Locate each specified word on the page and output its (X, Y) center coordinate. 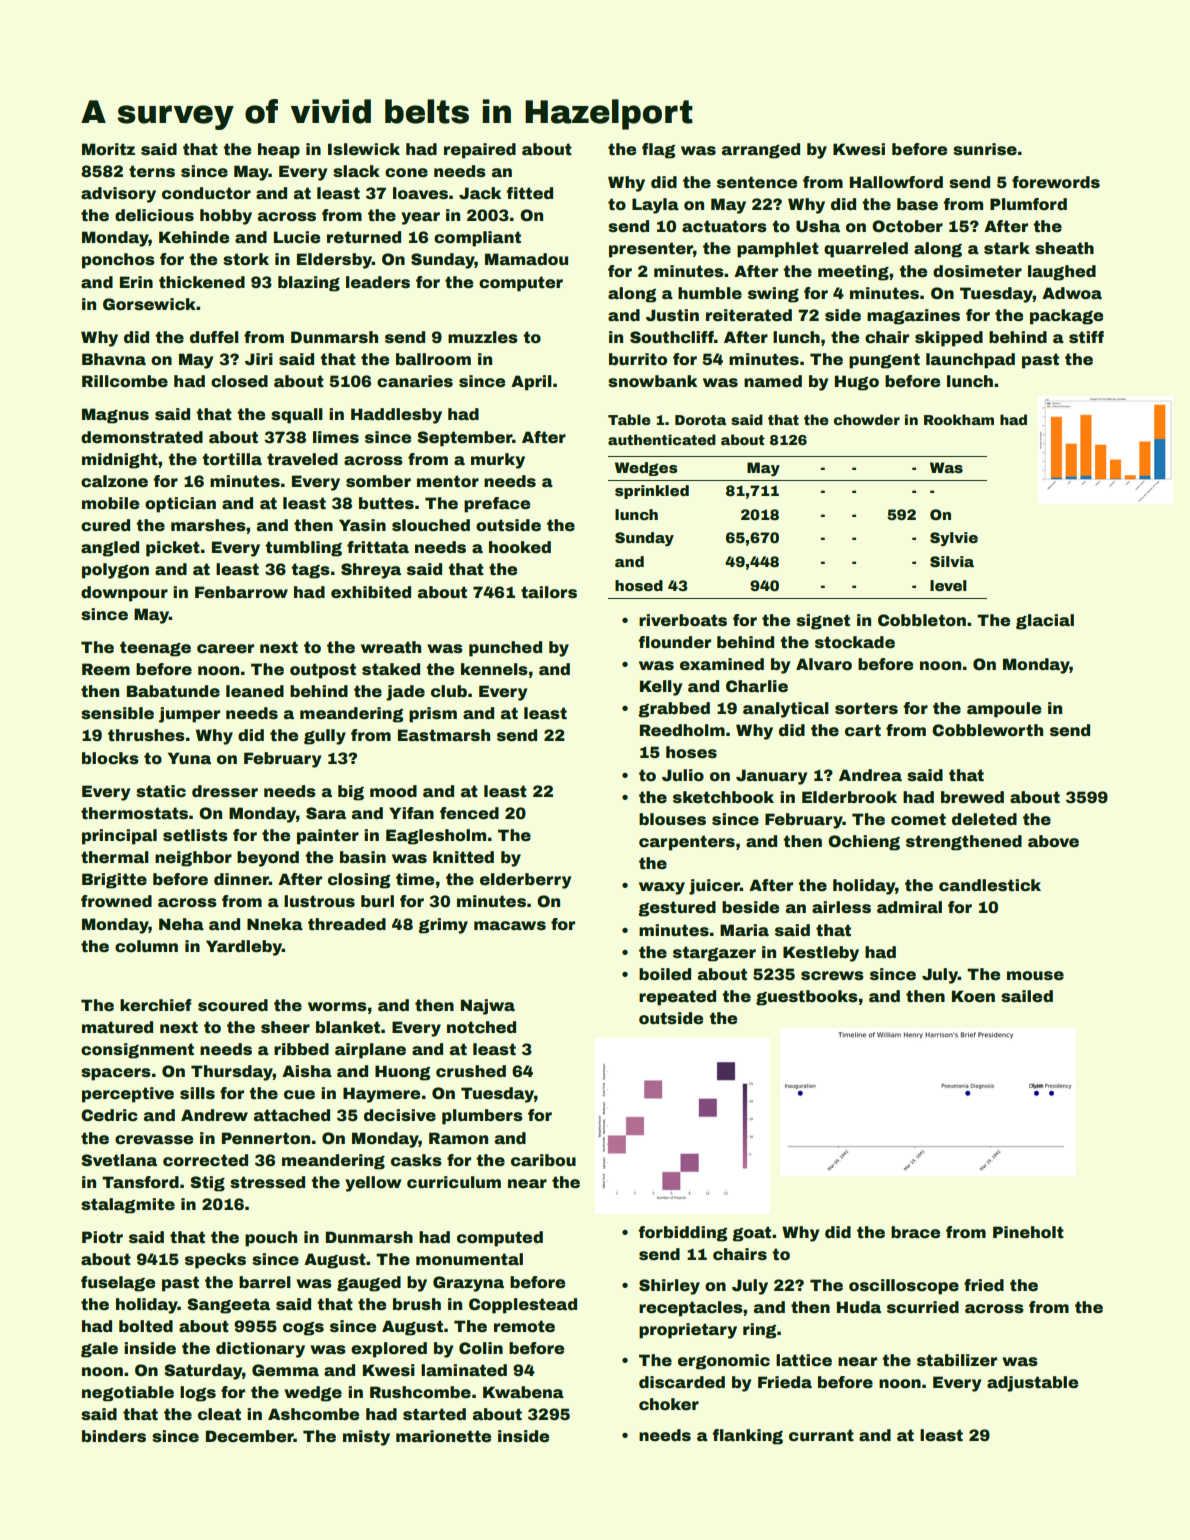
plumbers (482, 1117)
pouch (271, 1239)
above (1053, 841)
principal (119, 837)
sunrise (985, 149)
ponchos (118, 261)
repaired (480, 151)
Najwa (488, 1007)
